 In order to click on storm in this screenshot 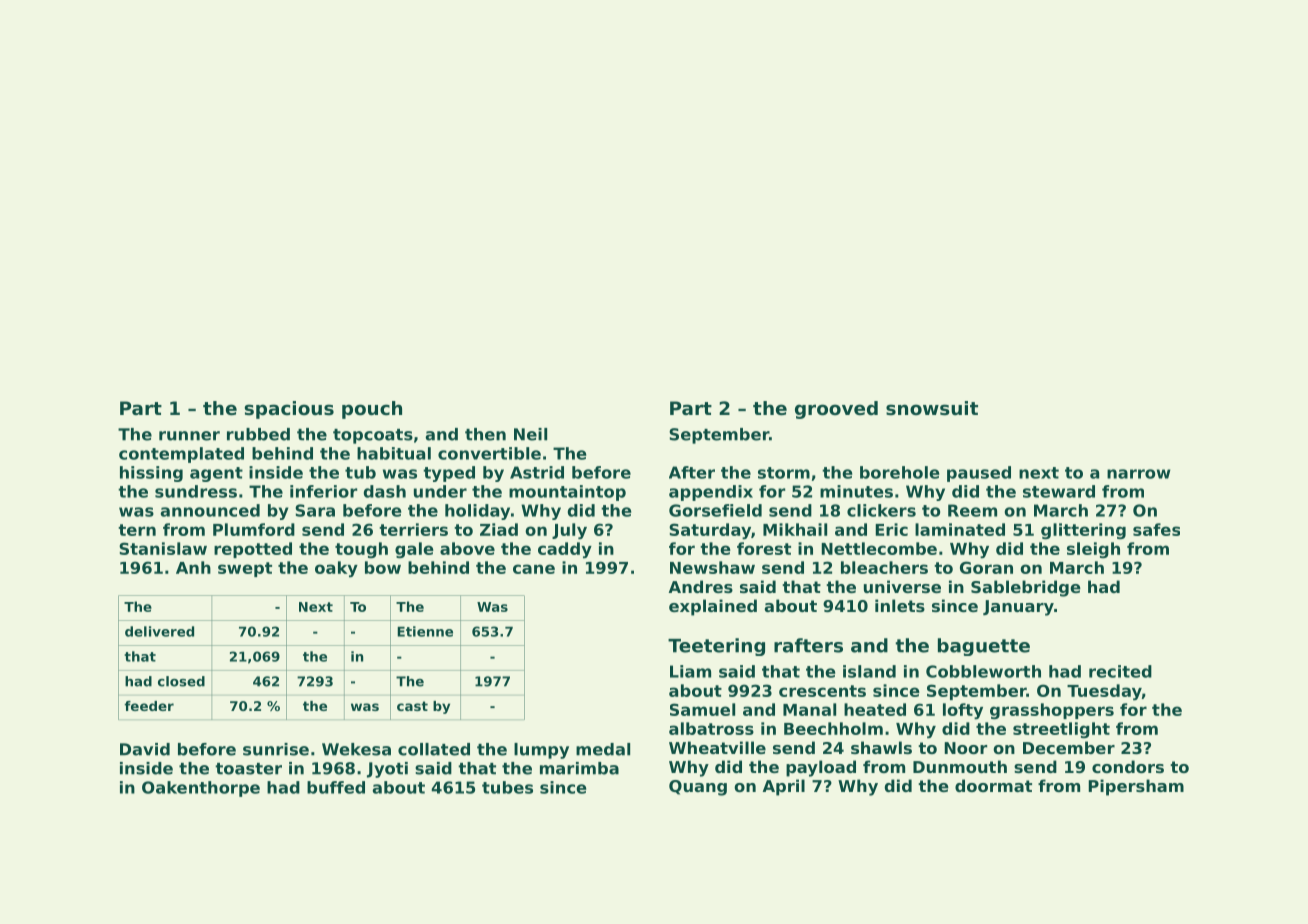, I will do `click(784, 473)`.
